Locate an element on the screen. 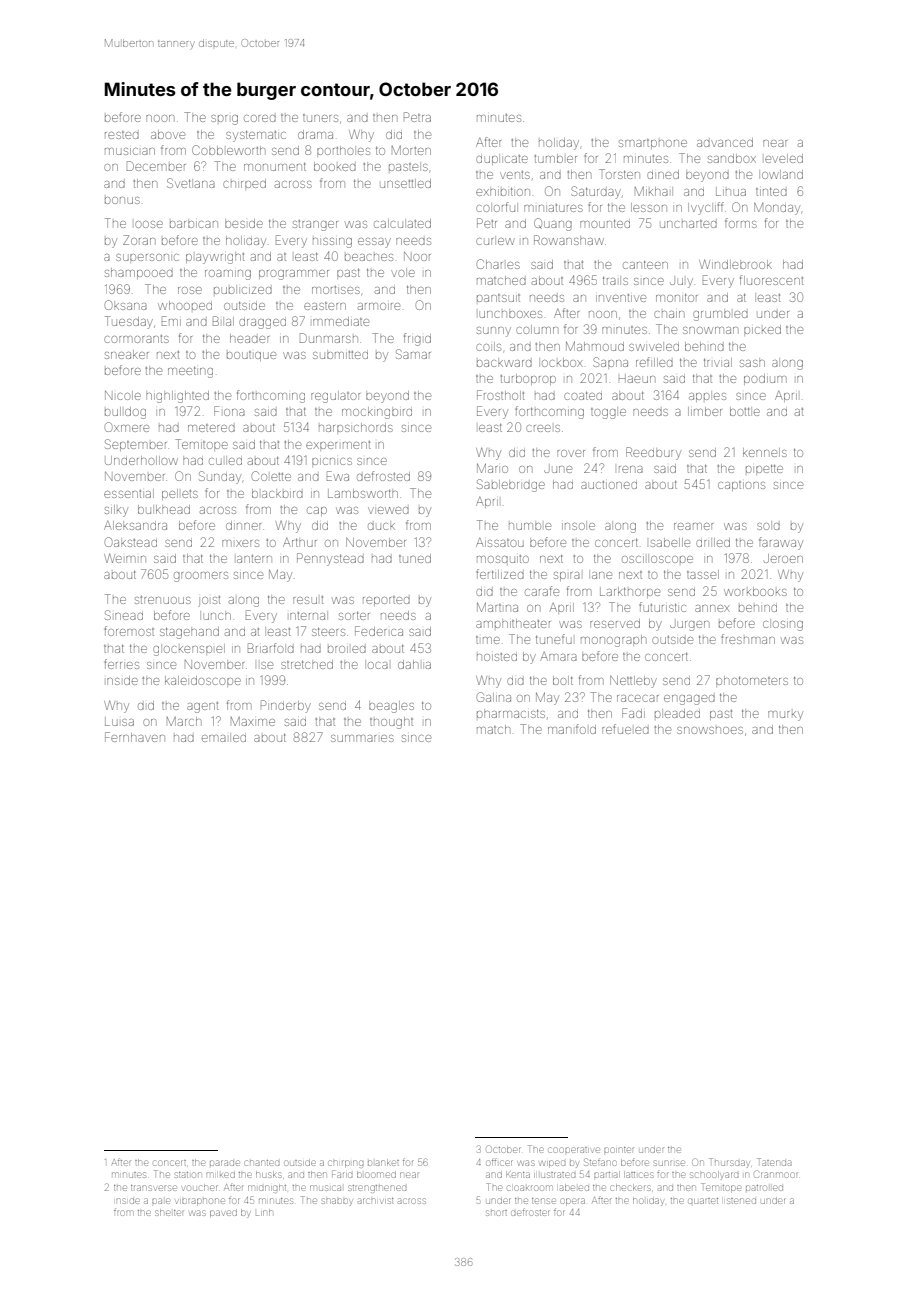 Image resolution: width=908 pixels, height=1316 pixels. closing is located at coordinates (783, 626).
